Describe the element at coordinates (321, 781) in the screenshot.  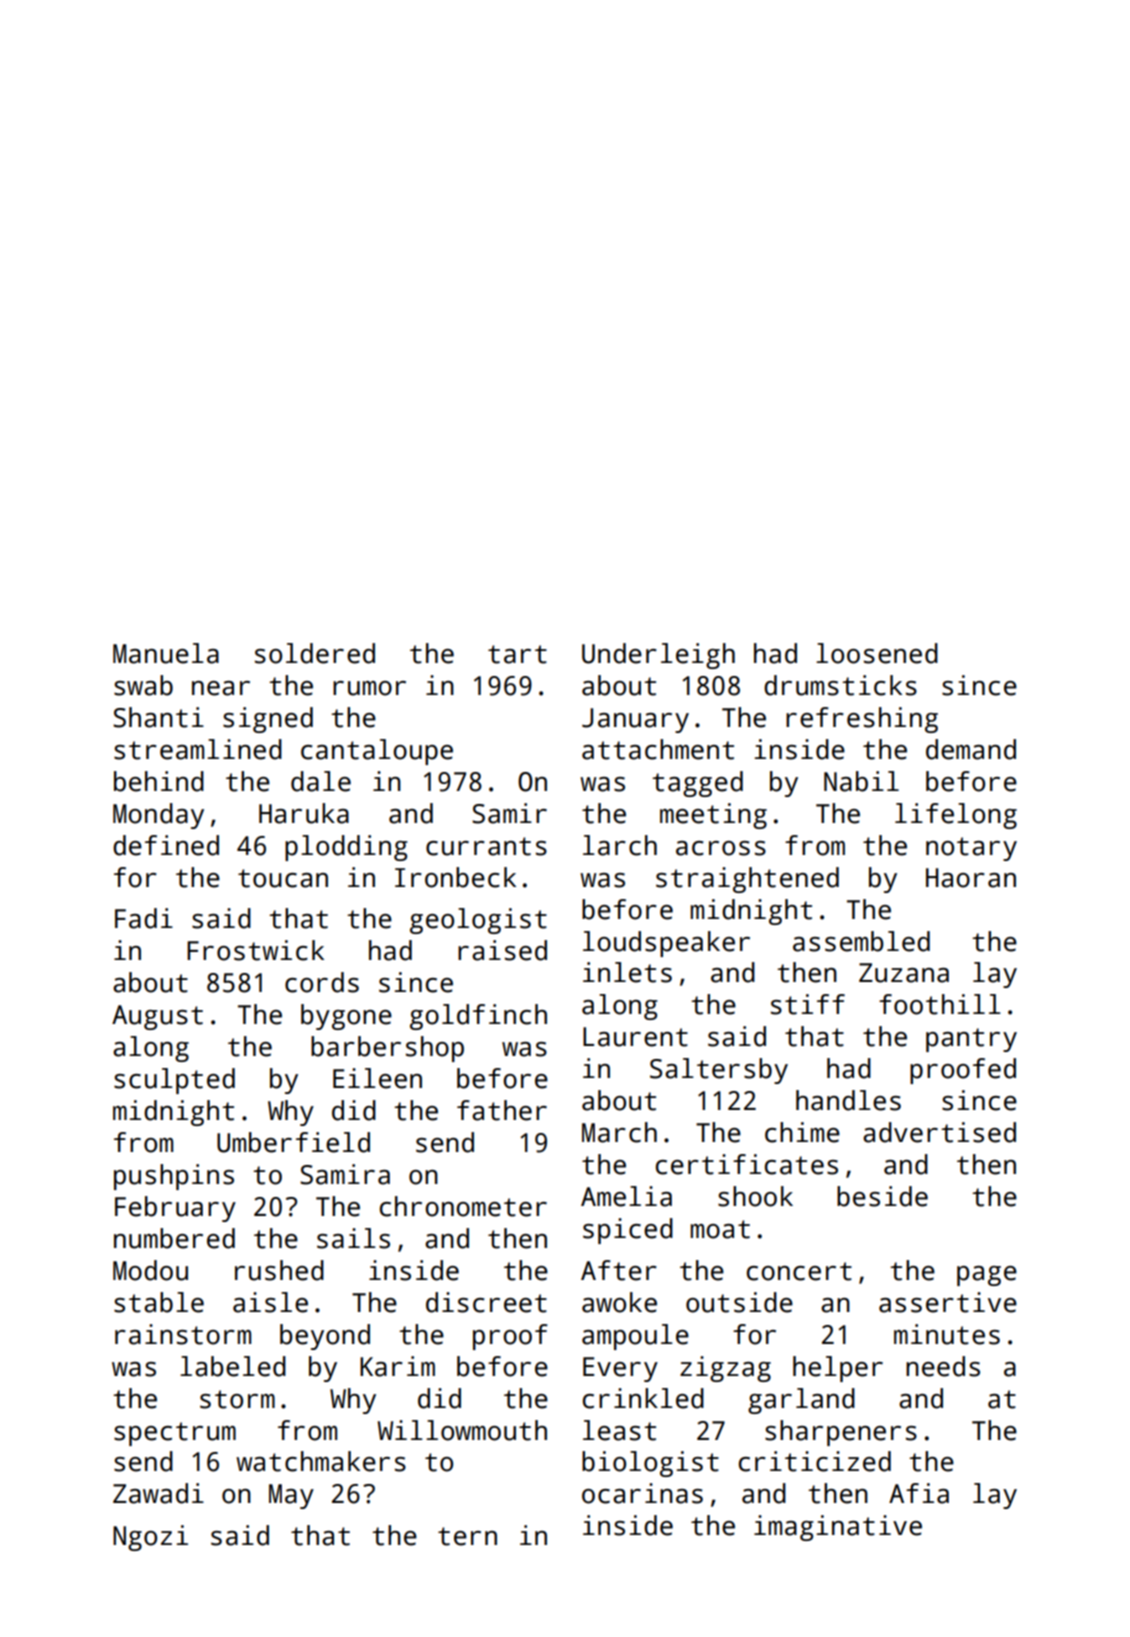
I see `dale` at that location.
